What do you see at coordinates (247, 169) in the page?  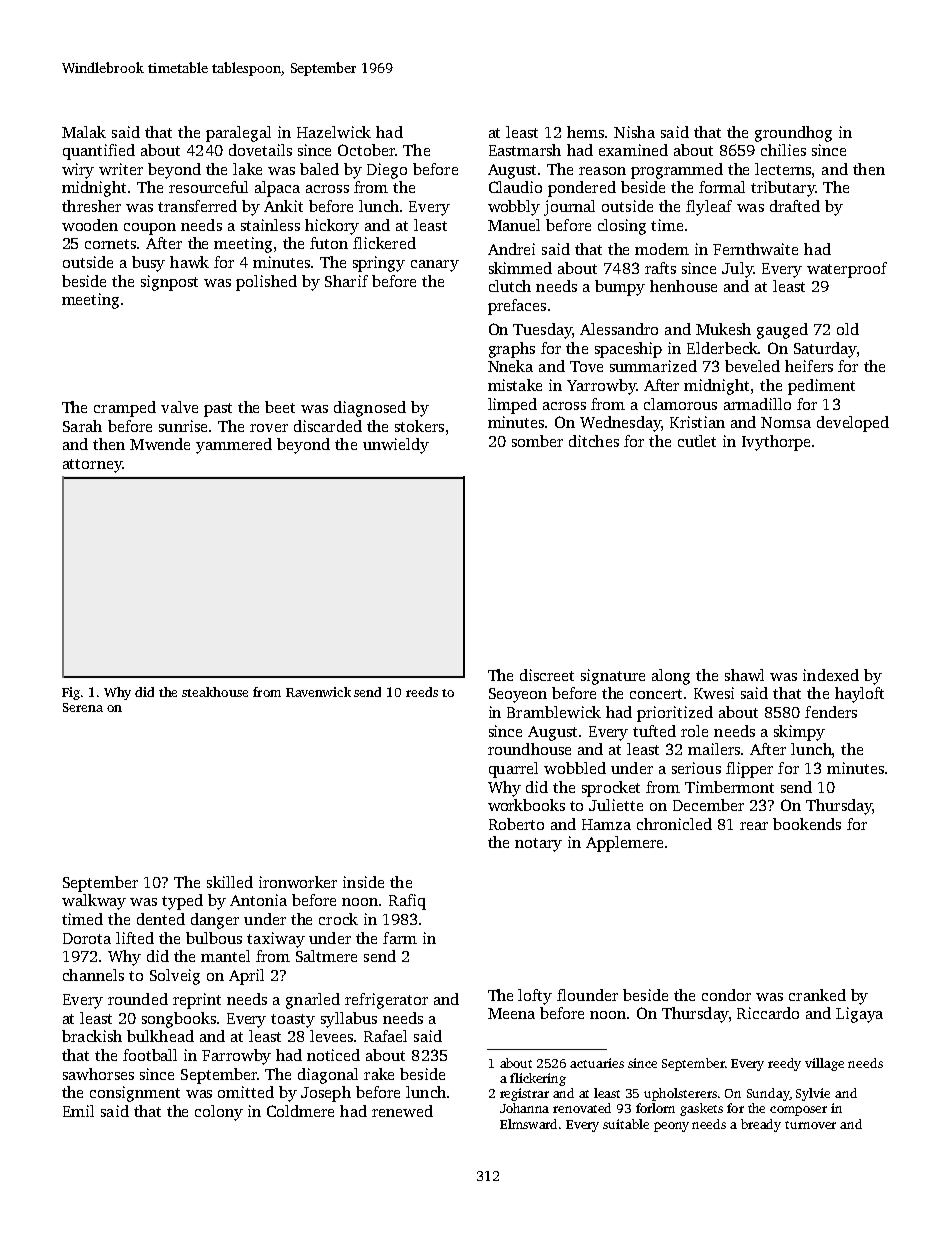 I see `lake` at bounding box center [247, 169].
